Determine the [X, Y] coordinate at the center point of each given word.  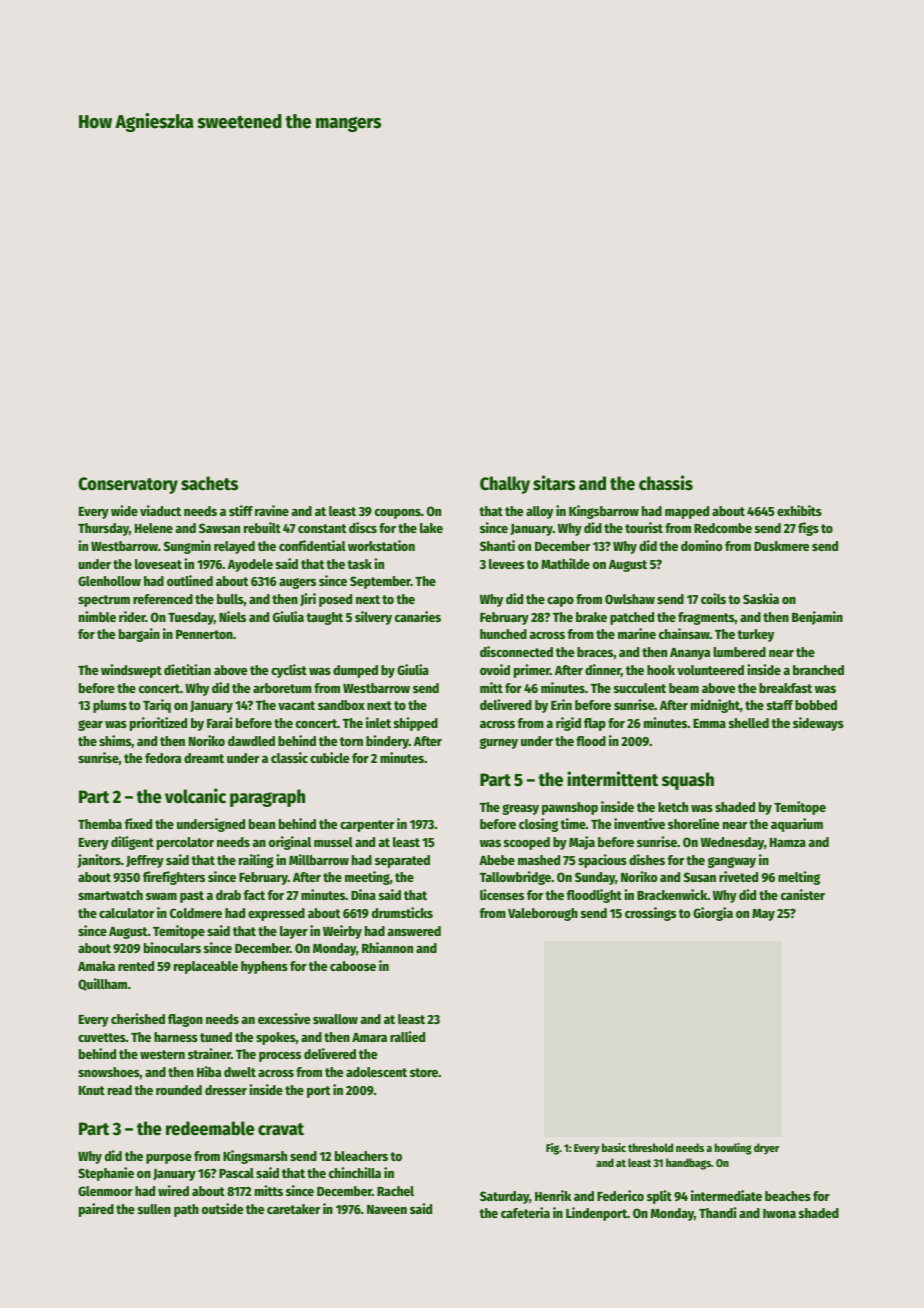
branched [818, 670]
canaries [418, 616]
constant [322, 528]
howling [733, 1149]
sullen [154, 1209]
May [763, 915]
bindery [387, 742]
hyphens [264, 967]
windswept [131, 671]
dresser [226, 1090]
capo [560, 602]
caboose [353, 966]
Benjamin [817, 618]
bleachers [361, 1156]
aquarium [797, 825]
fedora [163, 758]
